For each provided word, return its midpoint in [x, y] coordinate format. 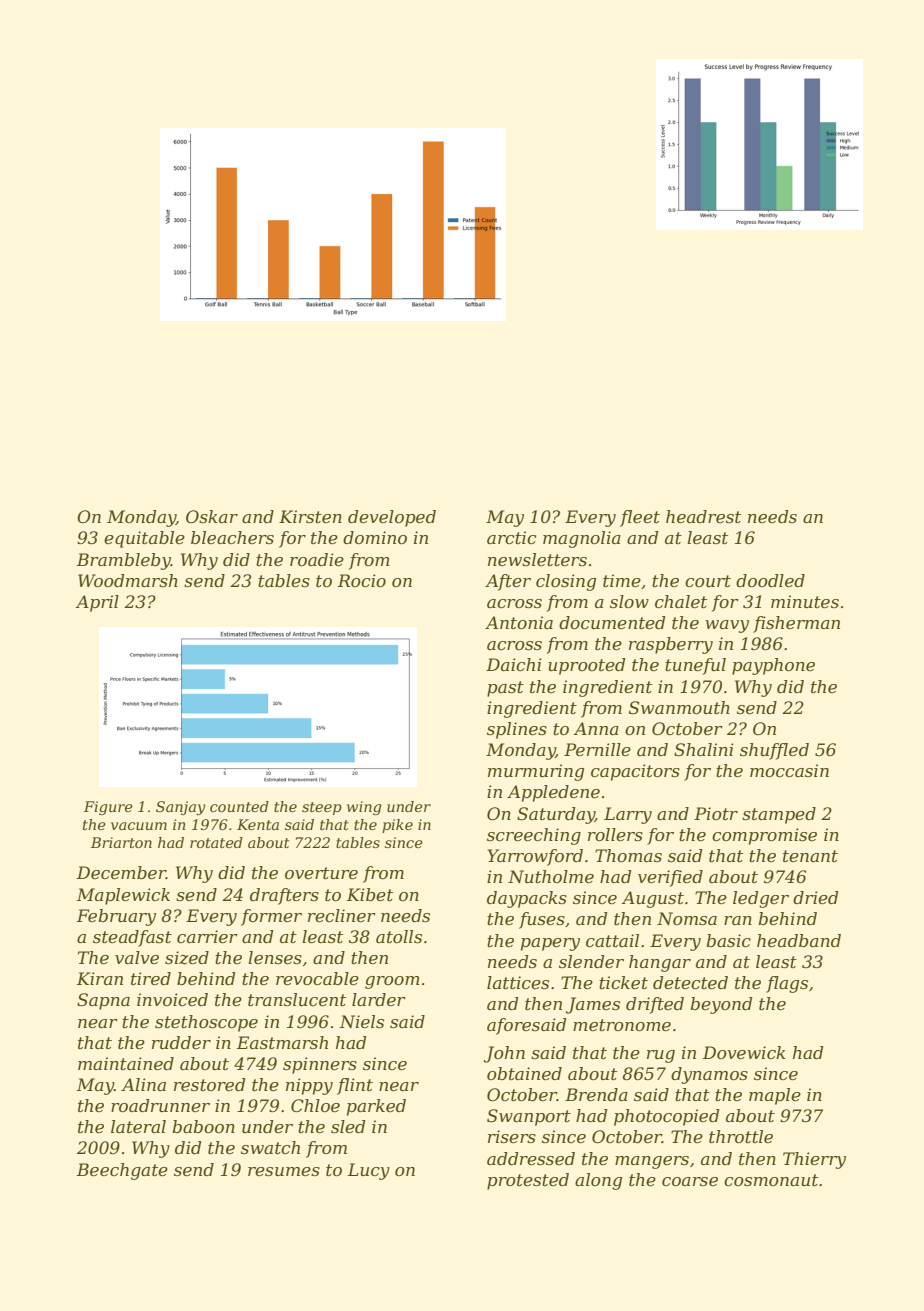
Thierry [814, 1160]
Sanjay [180, 808]
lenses [275, 957]
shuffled [774, 751]
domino [375, 537]
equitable [144, 539]
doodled [770, 580]
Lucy [369, 1171]
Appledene [553, 793]
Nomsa [687, 918]
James [593, 1005]
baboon [203, 1126]
